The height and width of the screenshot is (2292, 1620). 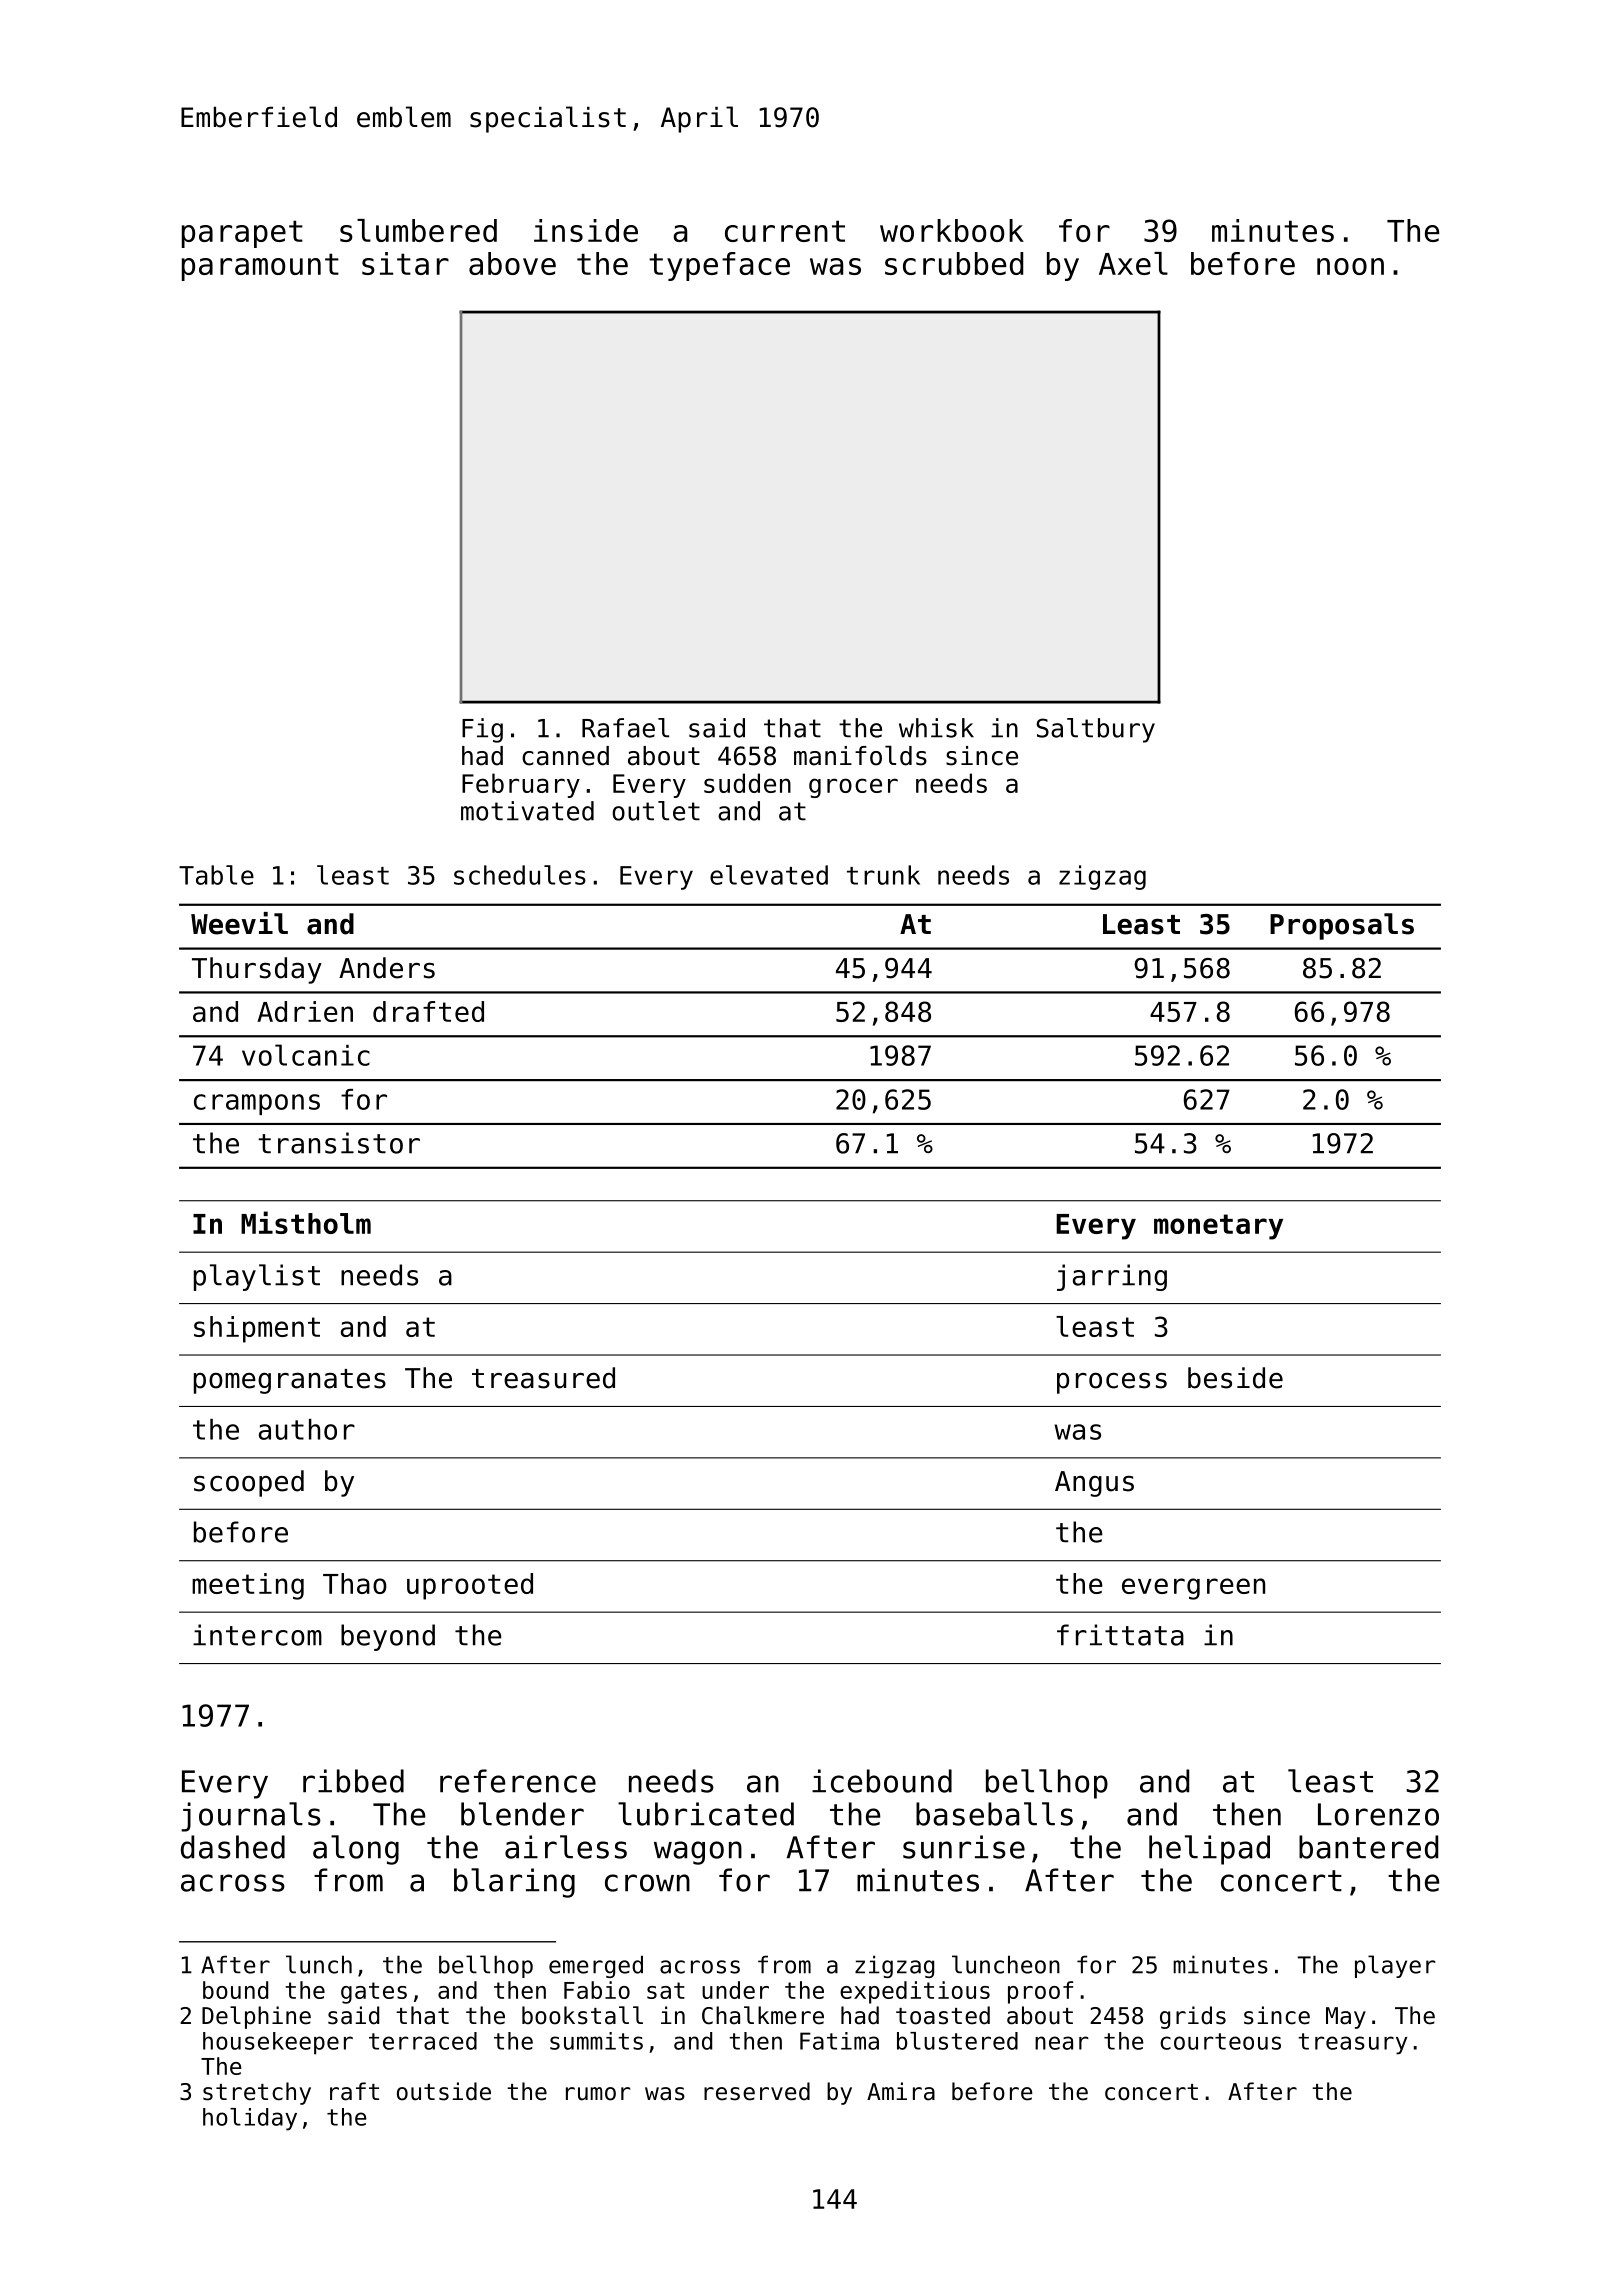 I want to click on canned, so click(x=565, y=756).
